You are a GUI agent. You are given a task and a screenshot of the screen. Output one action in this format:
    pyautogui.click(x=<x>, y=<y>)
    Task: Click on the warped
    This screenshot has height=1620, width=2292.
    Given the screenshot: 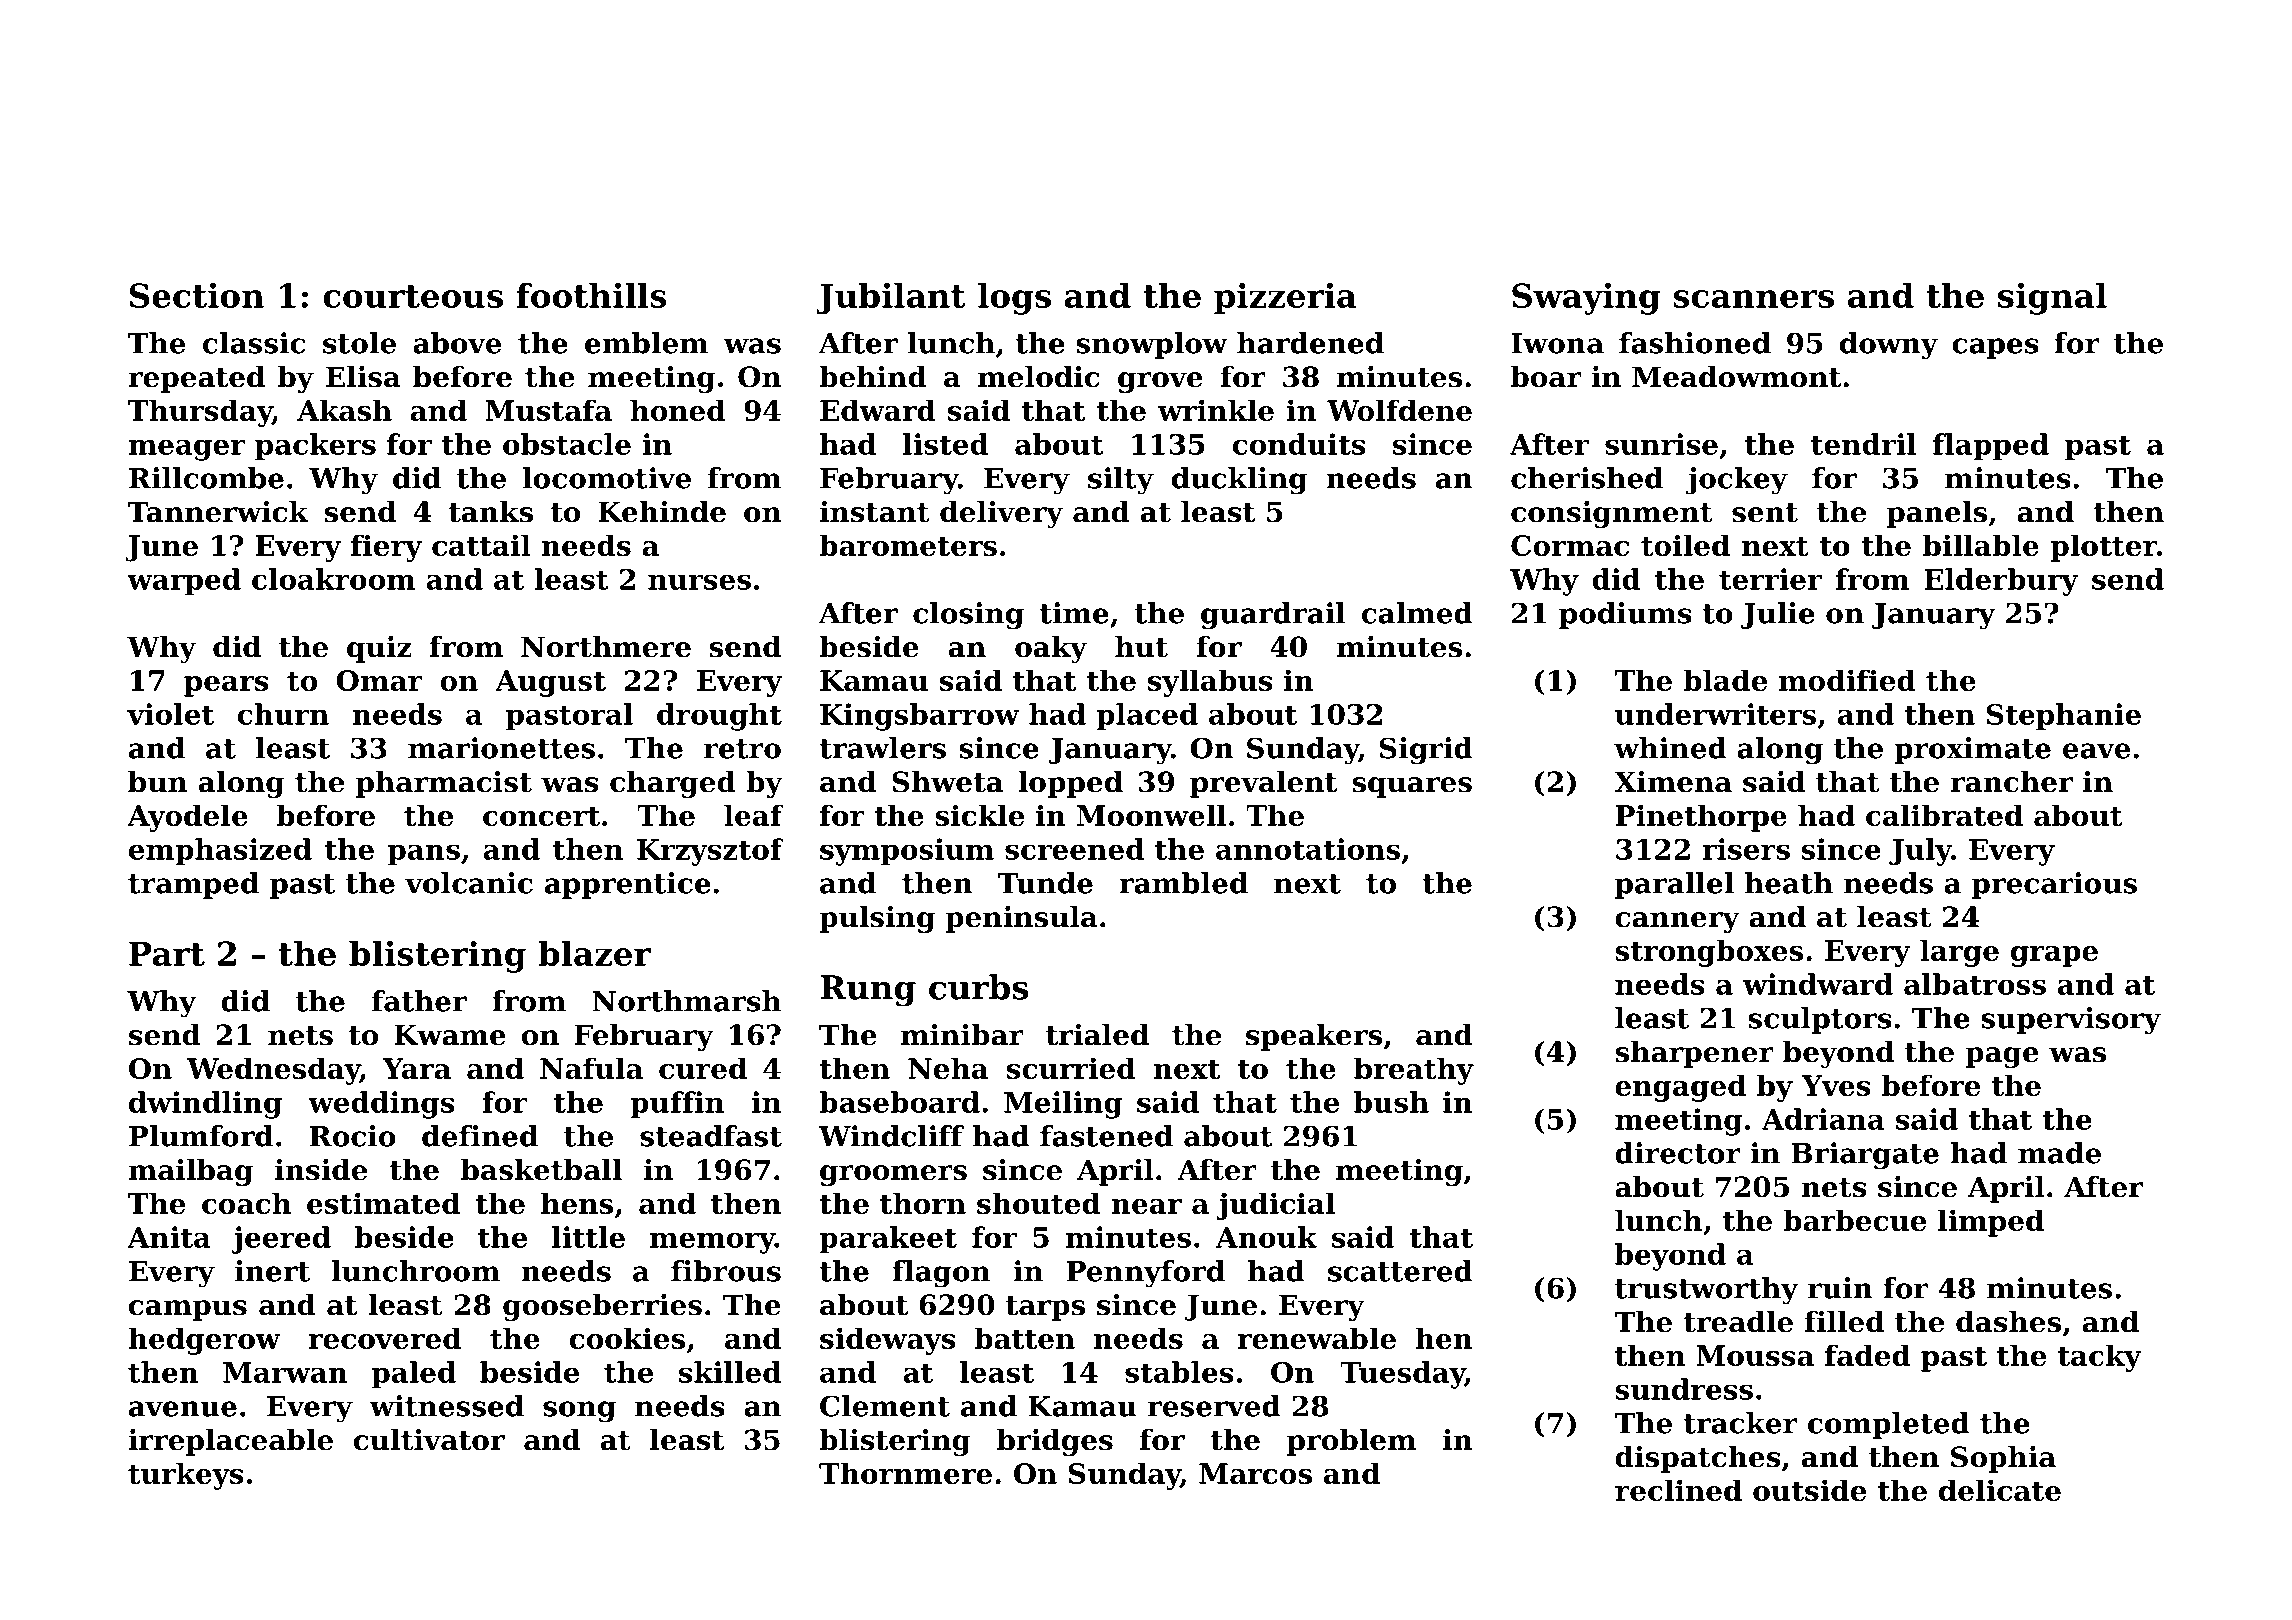 What is the action you would take?
    pyautogui.click(x=184, y=581)
